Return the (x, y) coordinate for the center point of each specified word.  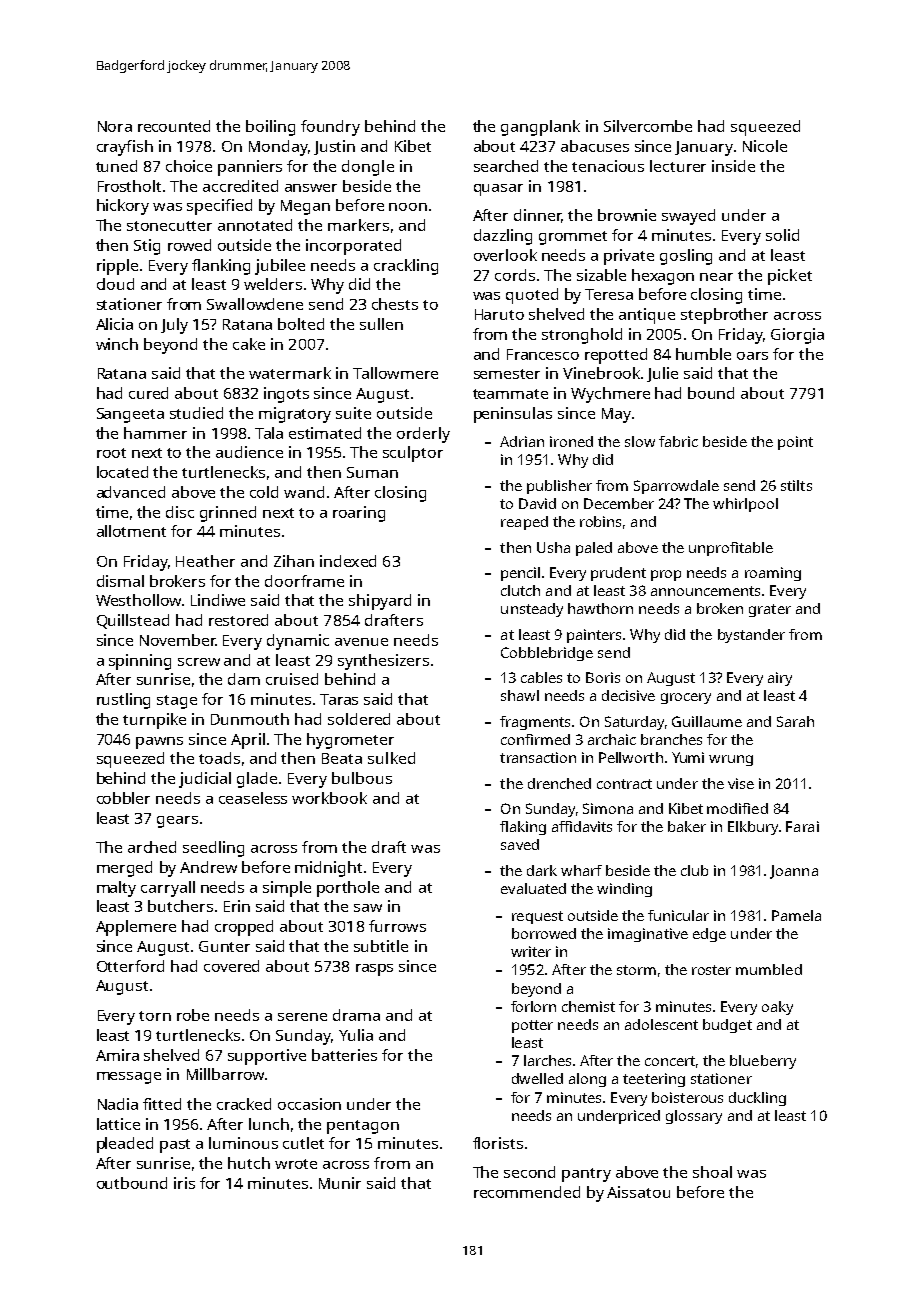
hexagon (663, 277)
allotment (131, 531)
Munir (340, 1183)
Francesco (543, 354)
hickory (123, 207)
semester (507, 374)
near (716, 277)
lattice (118, 1124)
